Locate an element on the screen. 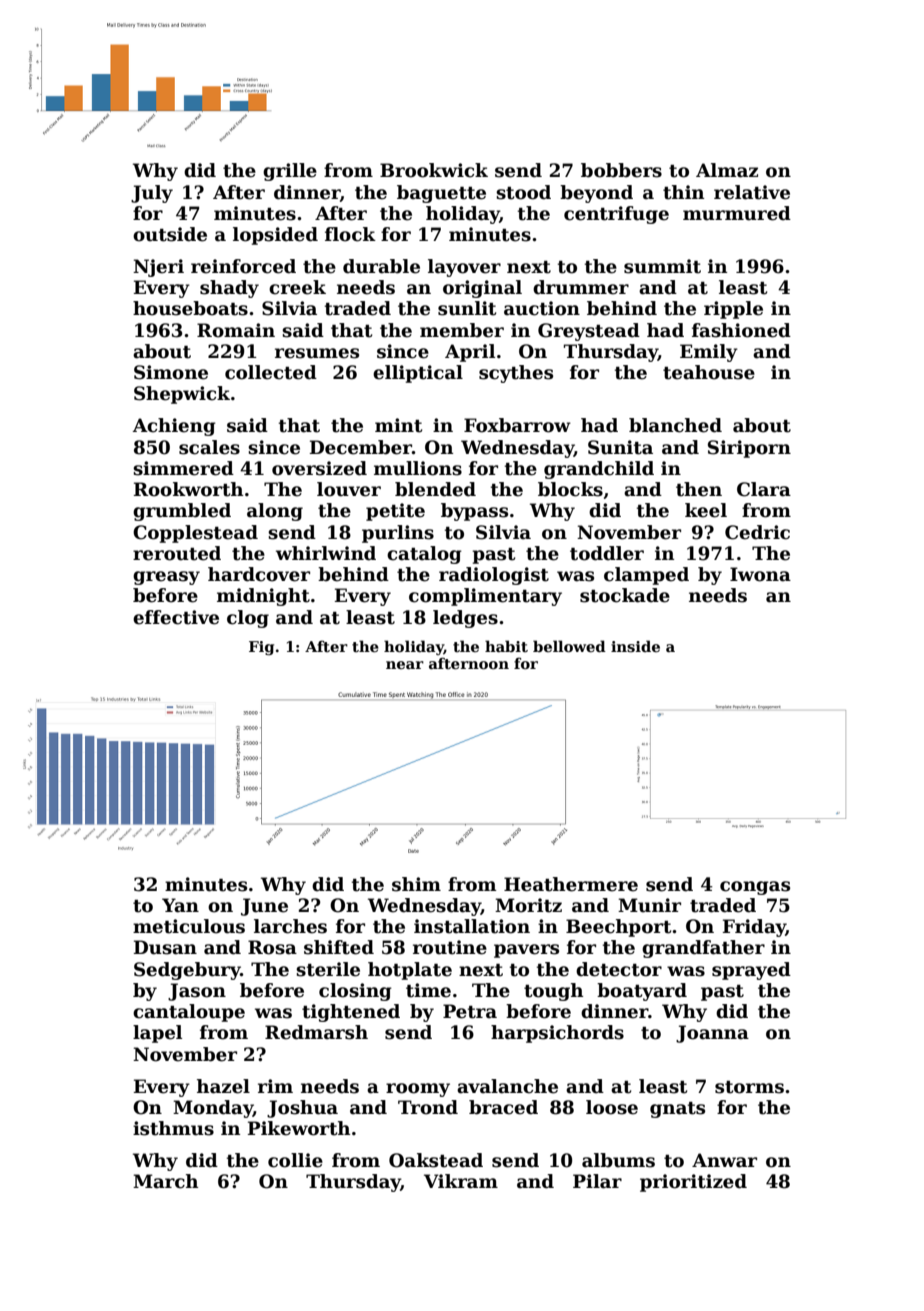 This screenshot has height=1311, width=924. grandchild is located at coordinates (599, 470).
